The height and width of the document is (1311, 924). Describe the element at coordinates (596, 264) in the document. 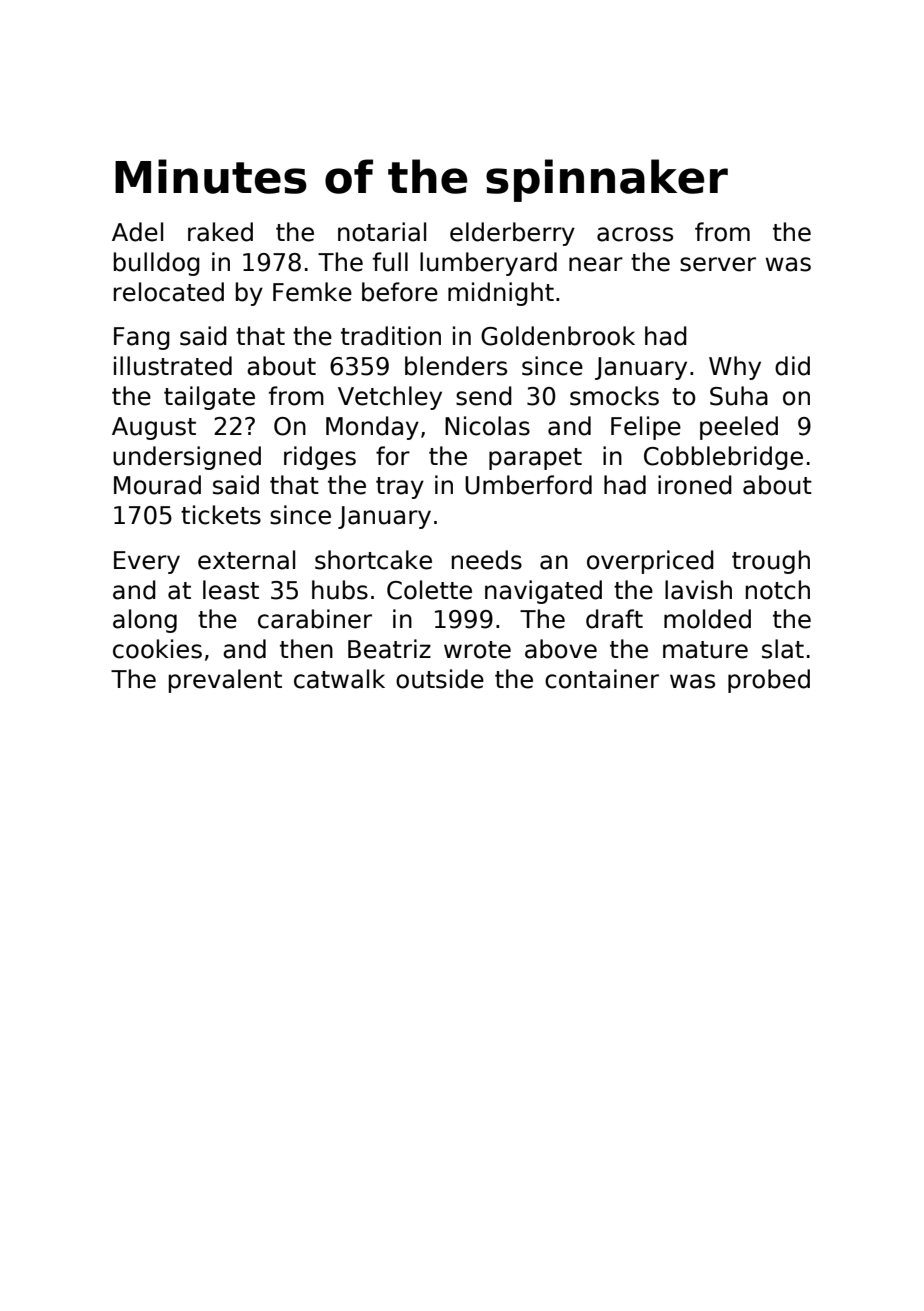

I see `near` at that location.
